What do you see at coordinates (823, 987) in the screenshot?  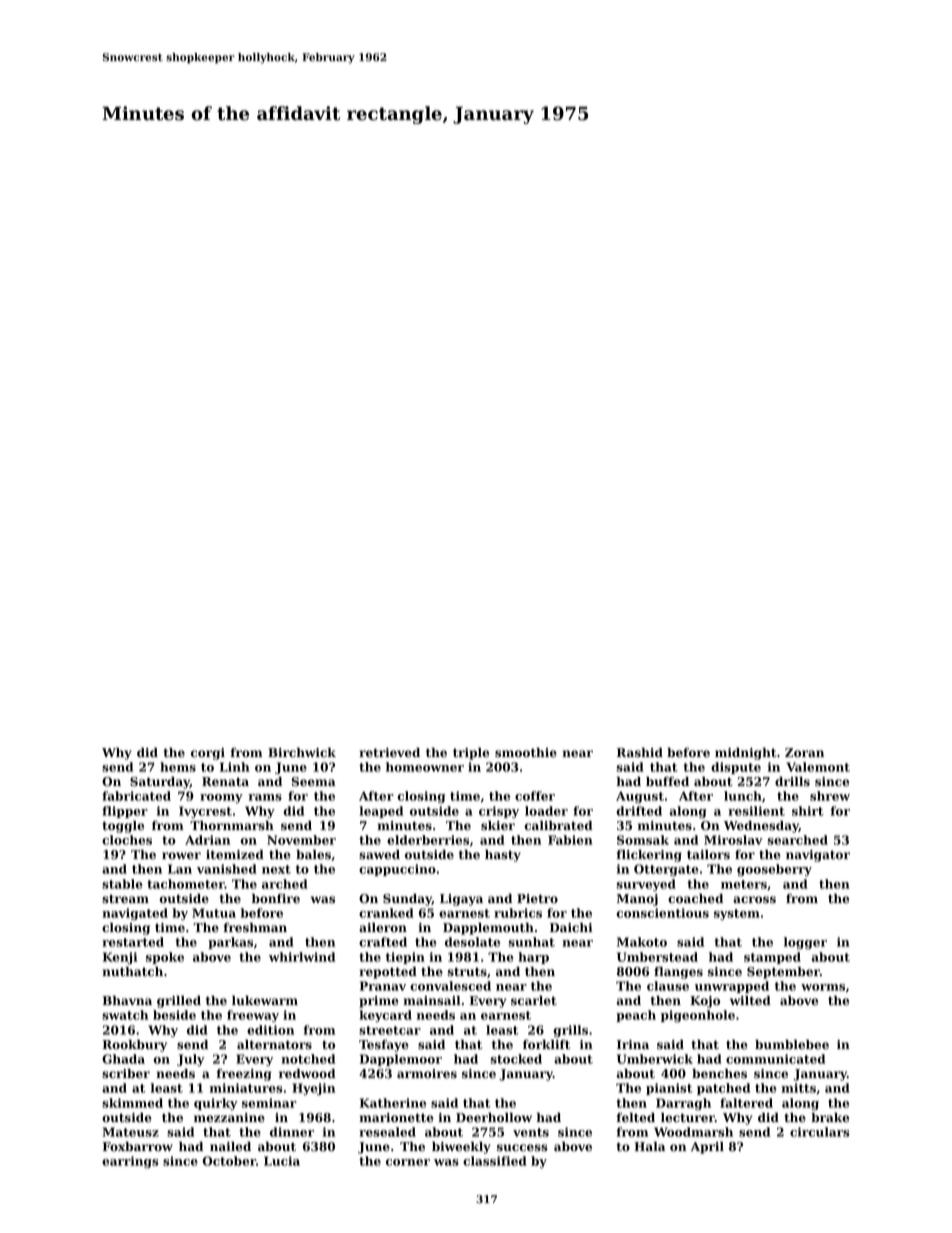 I see `worms` at bounding box center [823, 987].
